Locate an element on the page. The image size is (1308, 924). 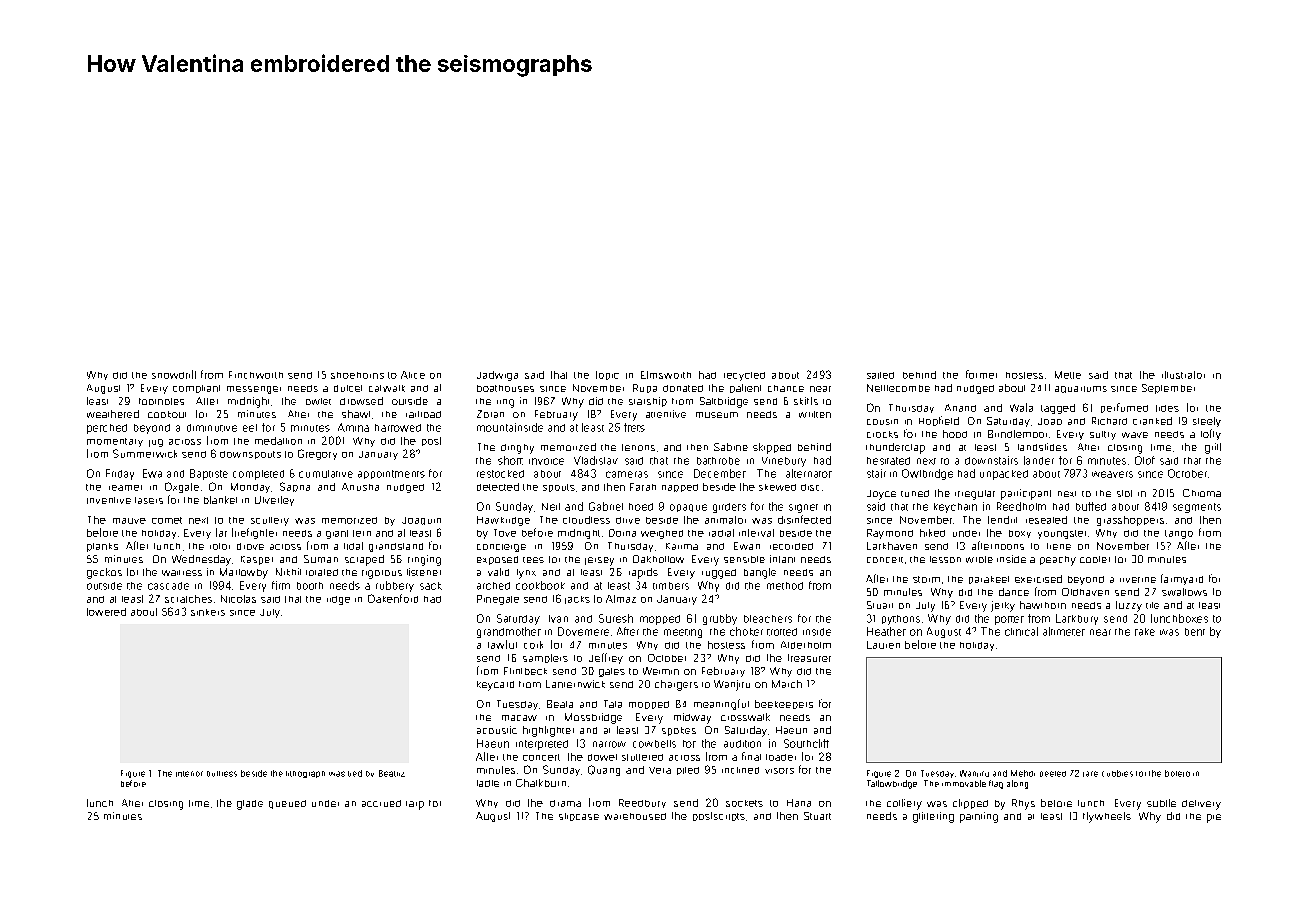
Gregory is located at coordinates (317, 454).
